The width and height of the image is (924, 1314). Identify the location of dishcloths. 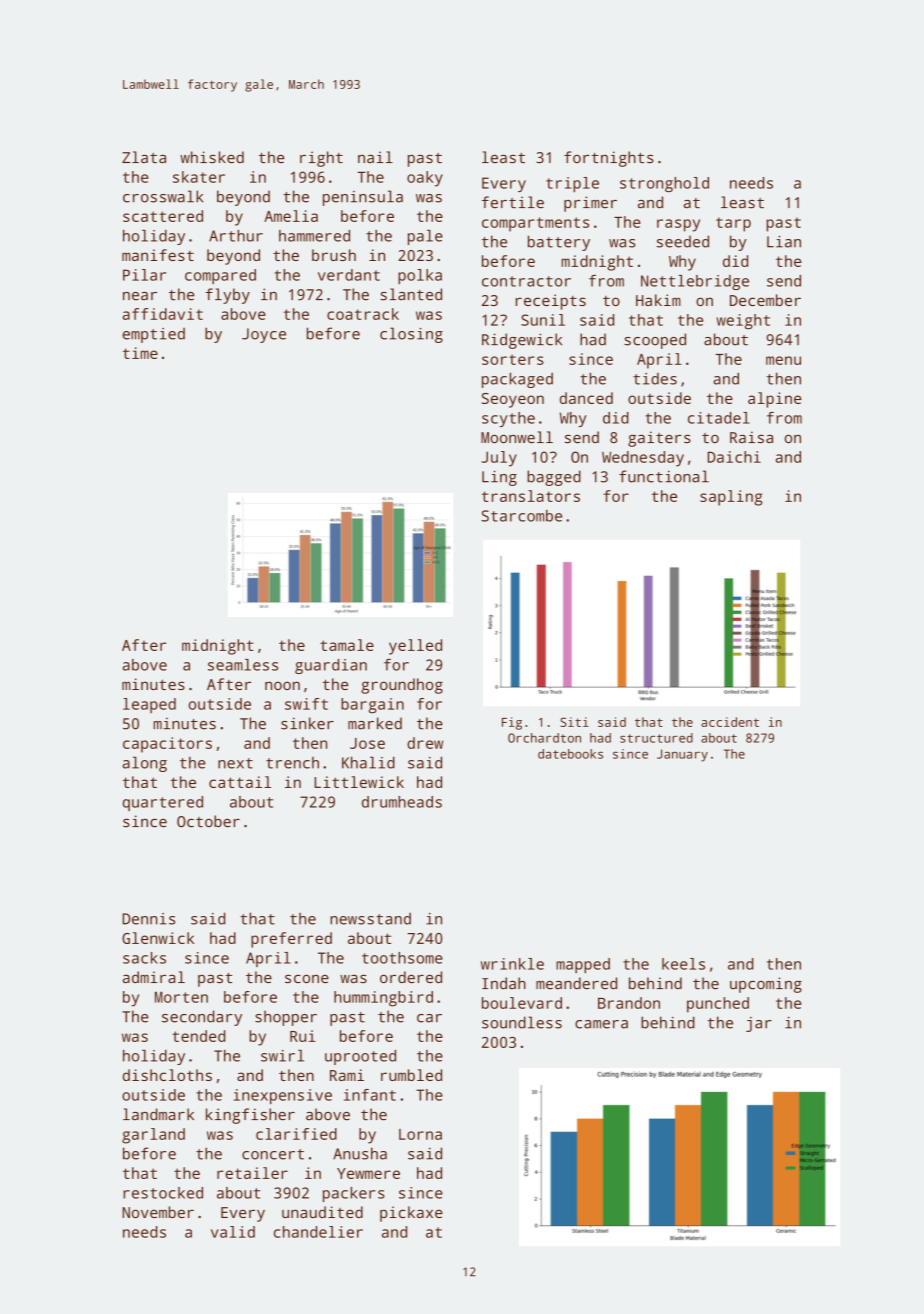
(167, 1075).
